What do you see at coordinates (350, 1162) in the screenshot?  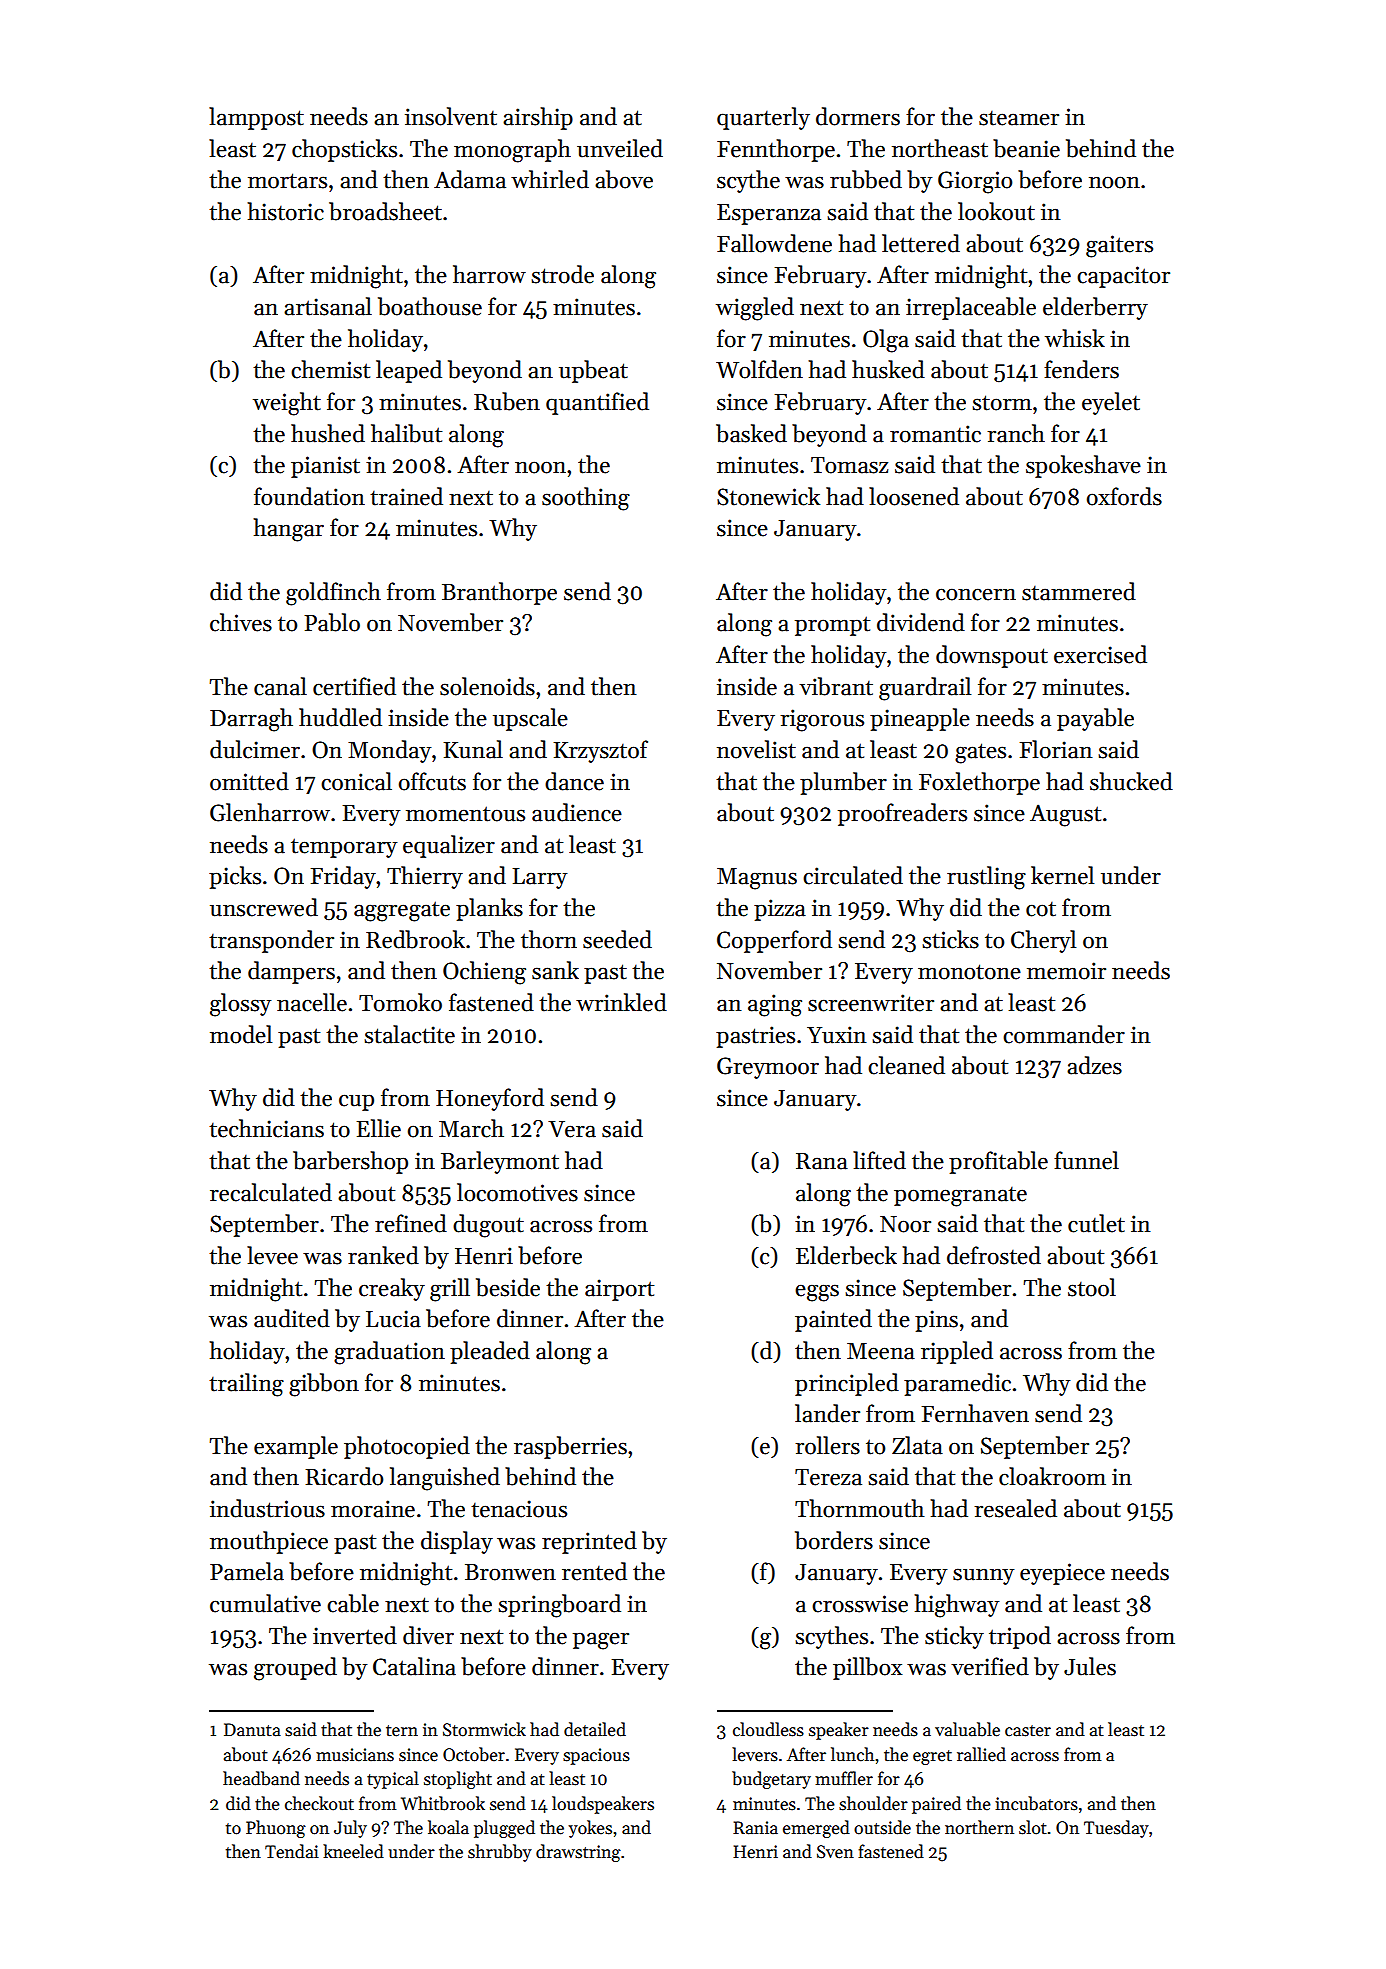 I see `barbershop` at bounding box center [350, 1162].
